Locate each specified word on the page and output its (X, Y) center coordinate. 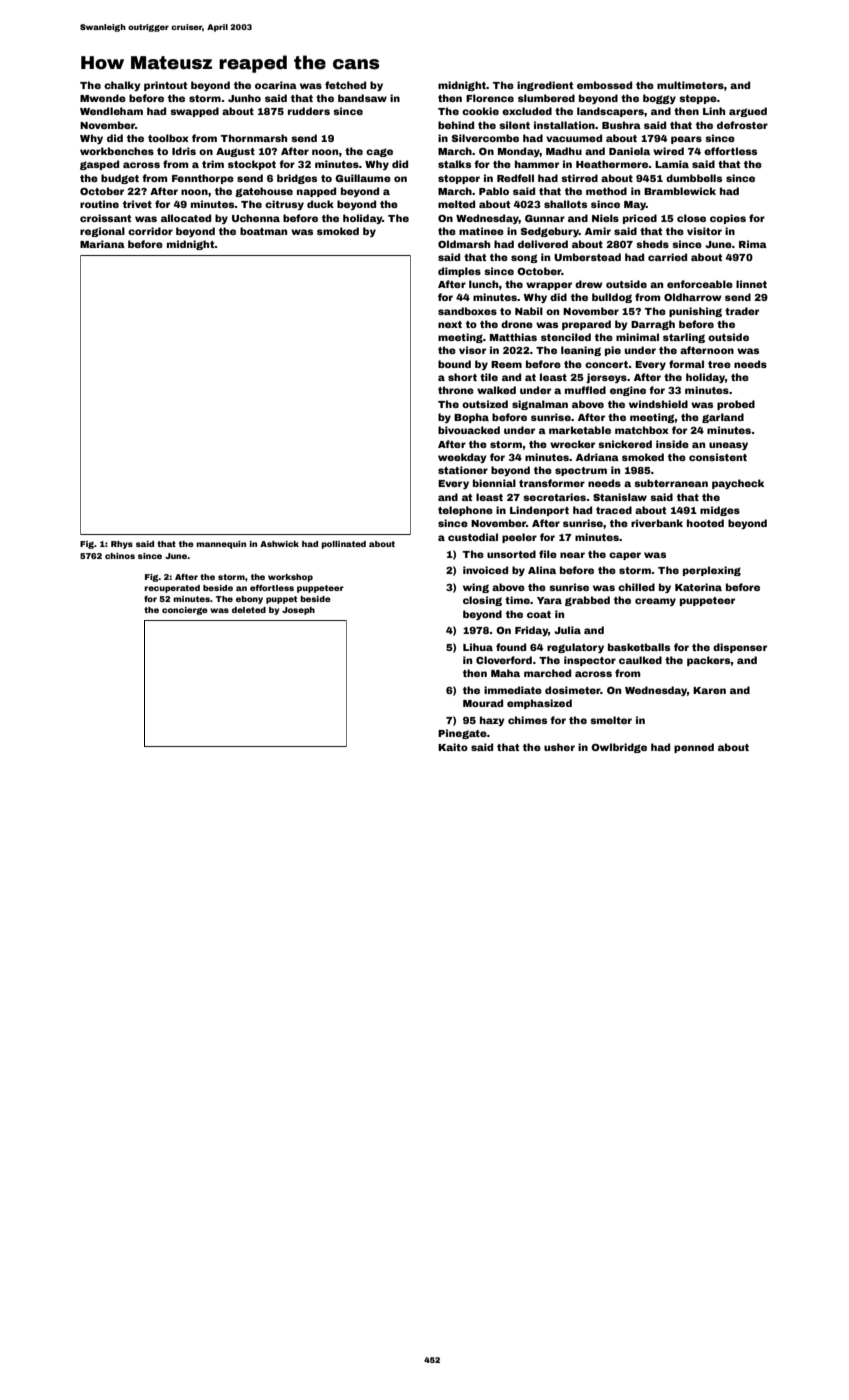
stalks (454, 164)
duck (320, 204)
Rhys (122, 545)
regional (102, 232)
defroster (742, 125)
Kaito (453, 747)
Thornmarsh (254, 138)
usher (559, 747)
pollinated (343, 545)
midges (720, 511)
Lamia (672, 164)
